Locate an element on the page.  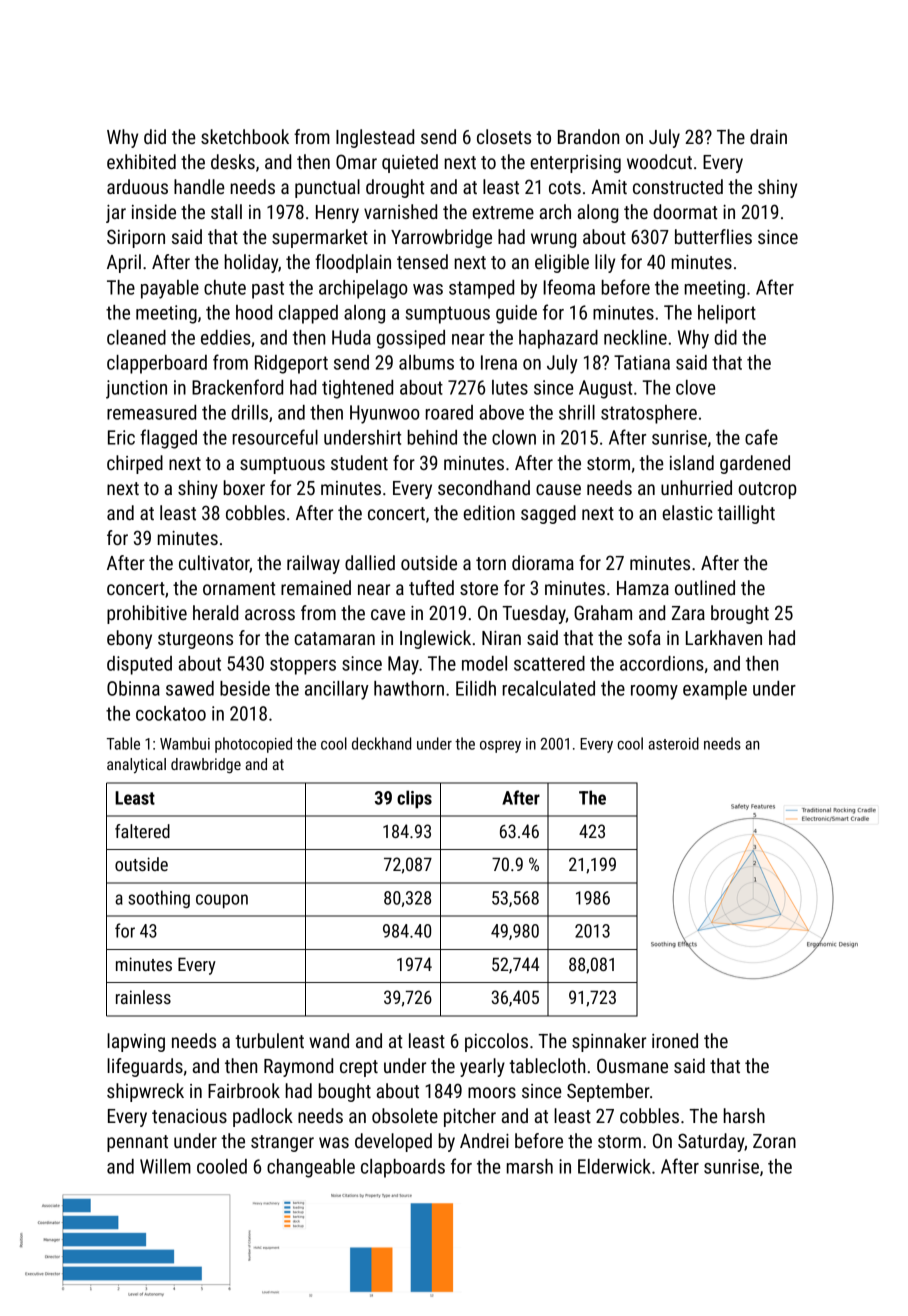
Larkhaven is located at coordinates (724, 637).
